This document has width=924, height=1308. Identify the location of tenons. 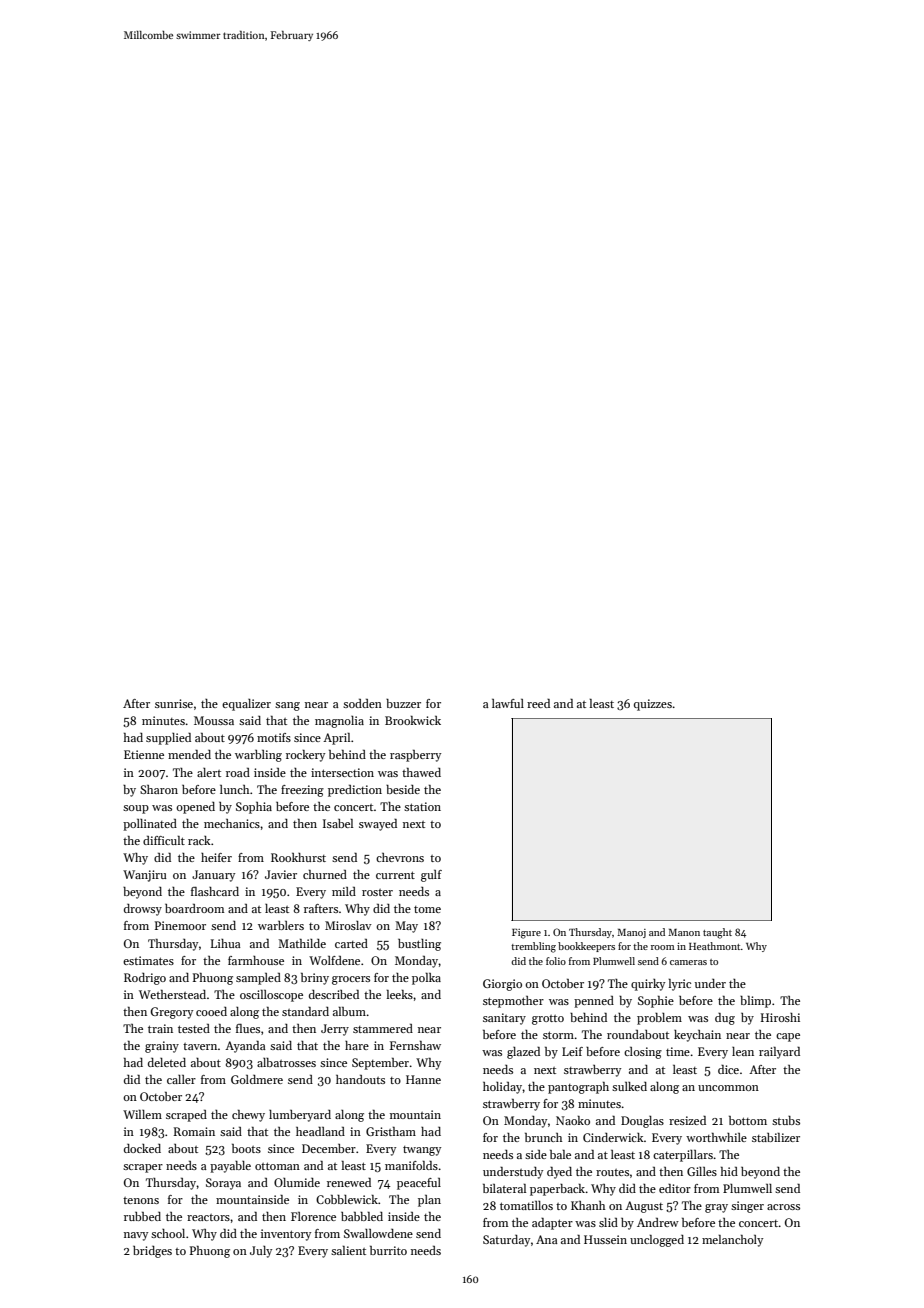
(141, 1200).
